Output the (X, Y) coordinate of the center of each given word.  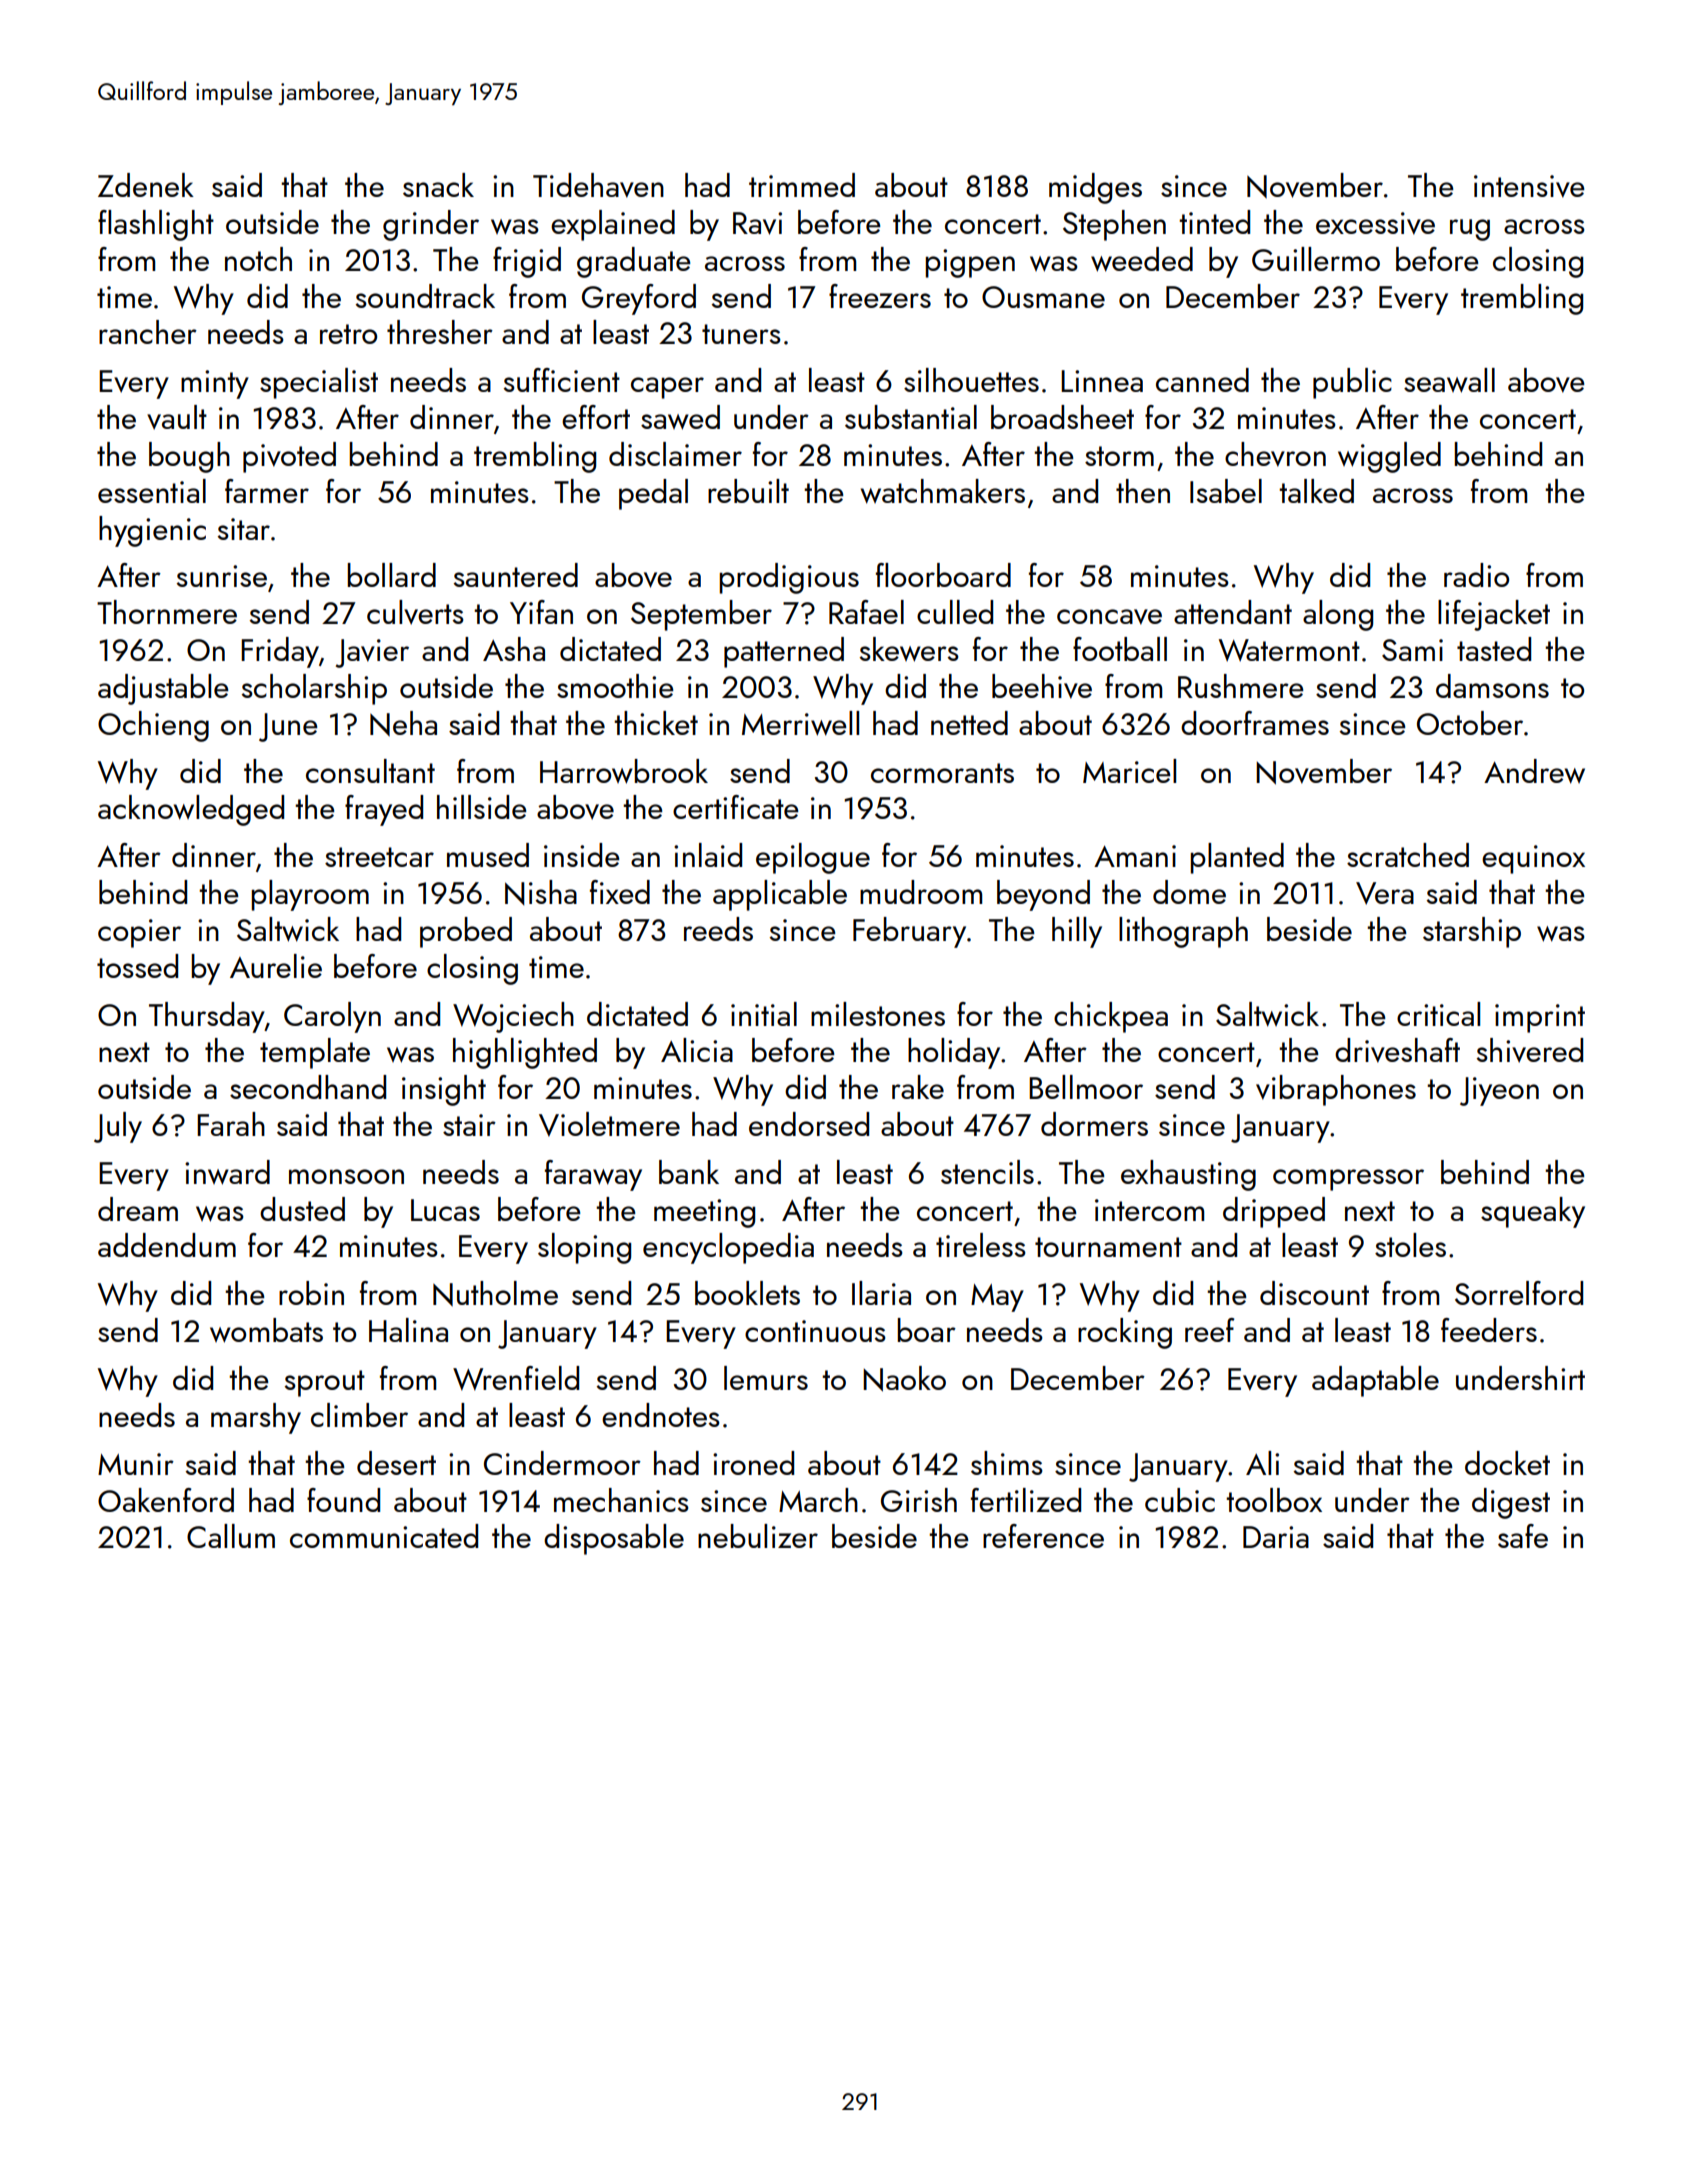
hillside (482, 807)
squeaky (1533, 1212)
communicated (384, 1536)
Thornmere (167, 612)
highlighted (525, 1053)
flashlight (156, 225)
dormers (1094, 1124)
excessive (1375, 223)
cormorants (942, 773)
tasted (1494, 649)
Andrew (1534, 771)
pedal (653, 494)
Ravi (757, 223)
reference (1043, 1536)
